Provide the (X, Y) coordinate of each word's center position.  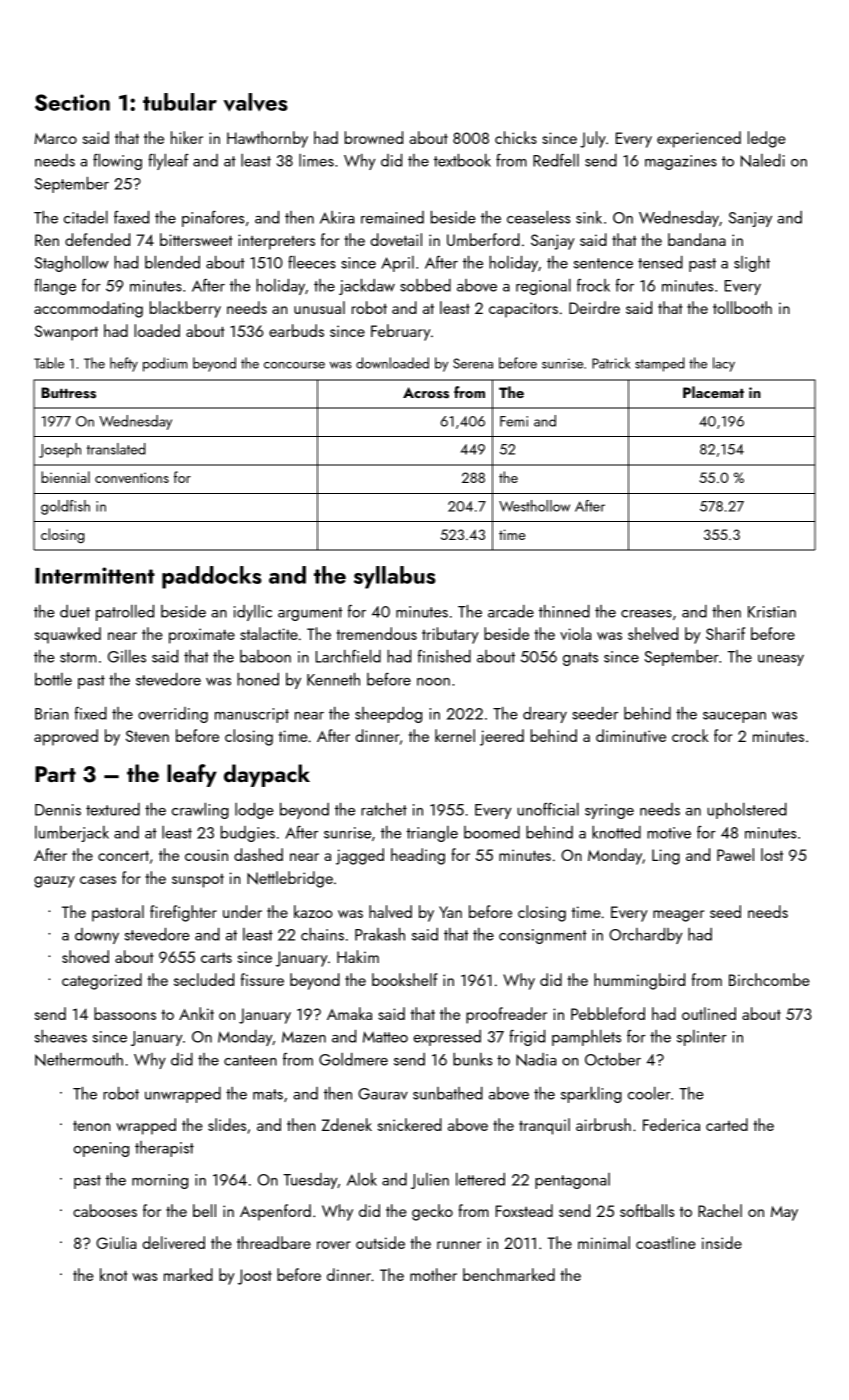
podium (165, 364)
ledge (767, 139)
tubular (180, 102)
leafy (192, 775)
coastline (666, 1242)
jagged (360, 856)
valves (255, 102)
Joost (255, 1277)
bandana (697, 239)
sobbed (425, 285)
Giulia (116, 1242)
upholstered (747, 811)
